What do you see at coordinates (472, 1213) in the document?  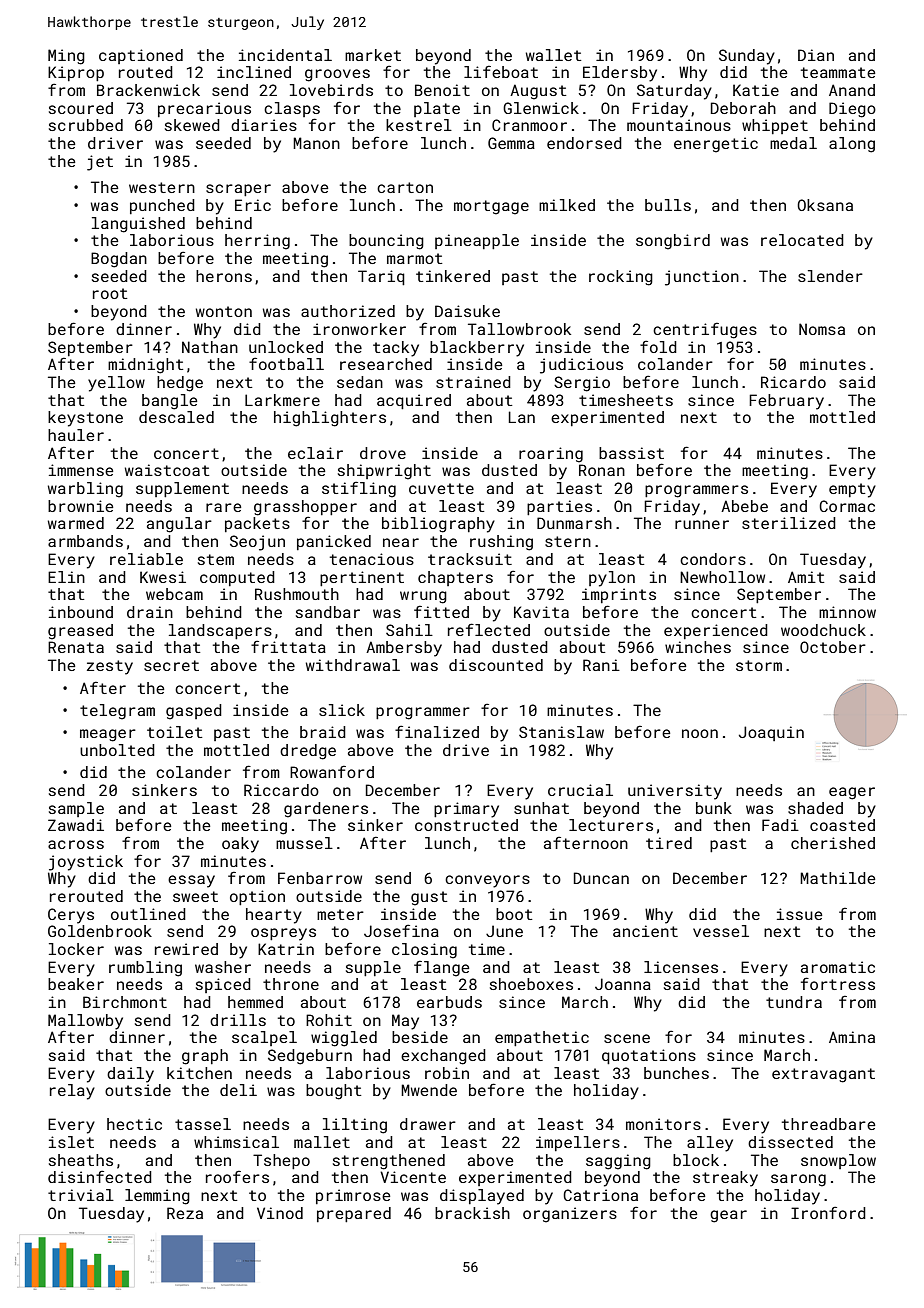 I see `brackish` at bounding box center [472, 1213].
